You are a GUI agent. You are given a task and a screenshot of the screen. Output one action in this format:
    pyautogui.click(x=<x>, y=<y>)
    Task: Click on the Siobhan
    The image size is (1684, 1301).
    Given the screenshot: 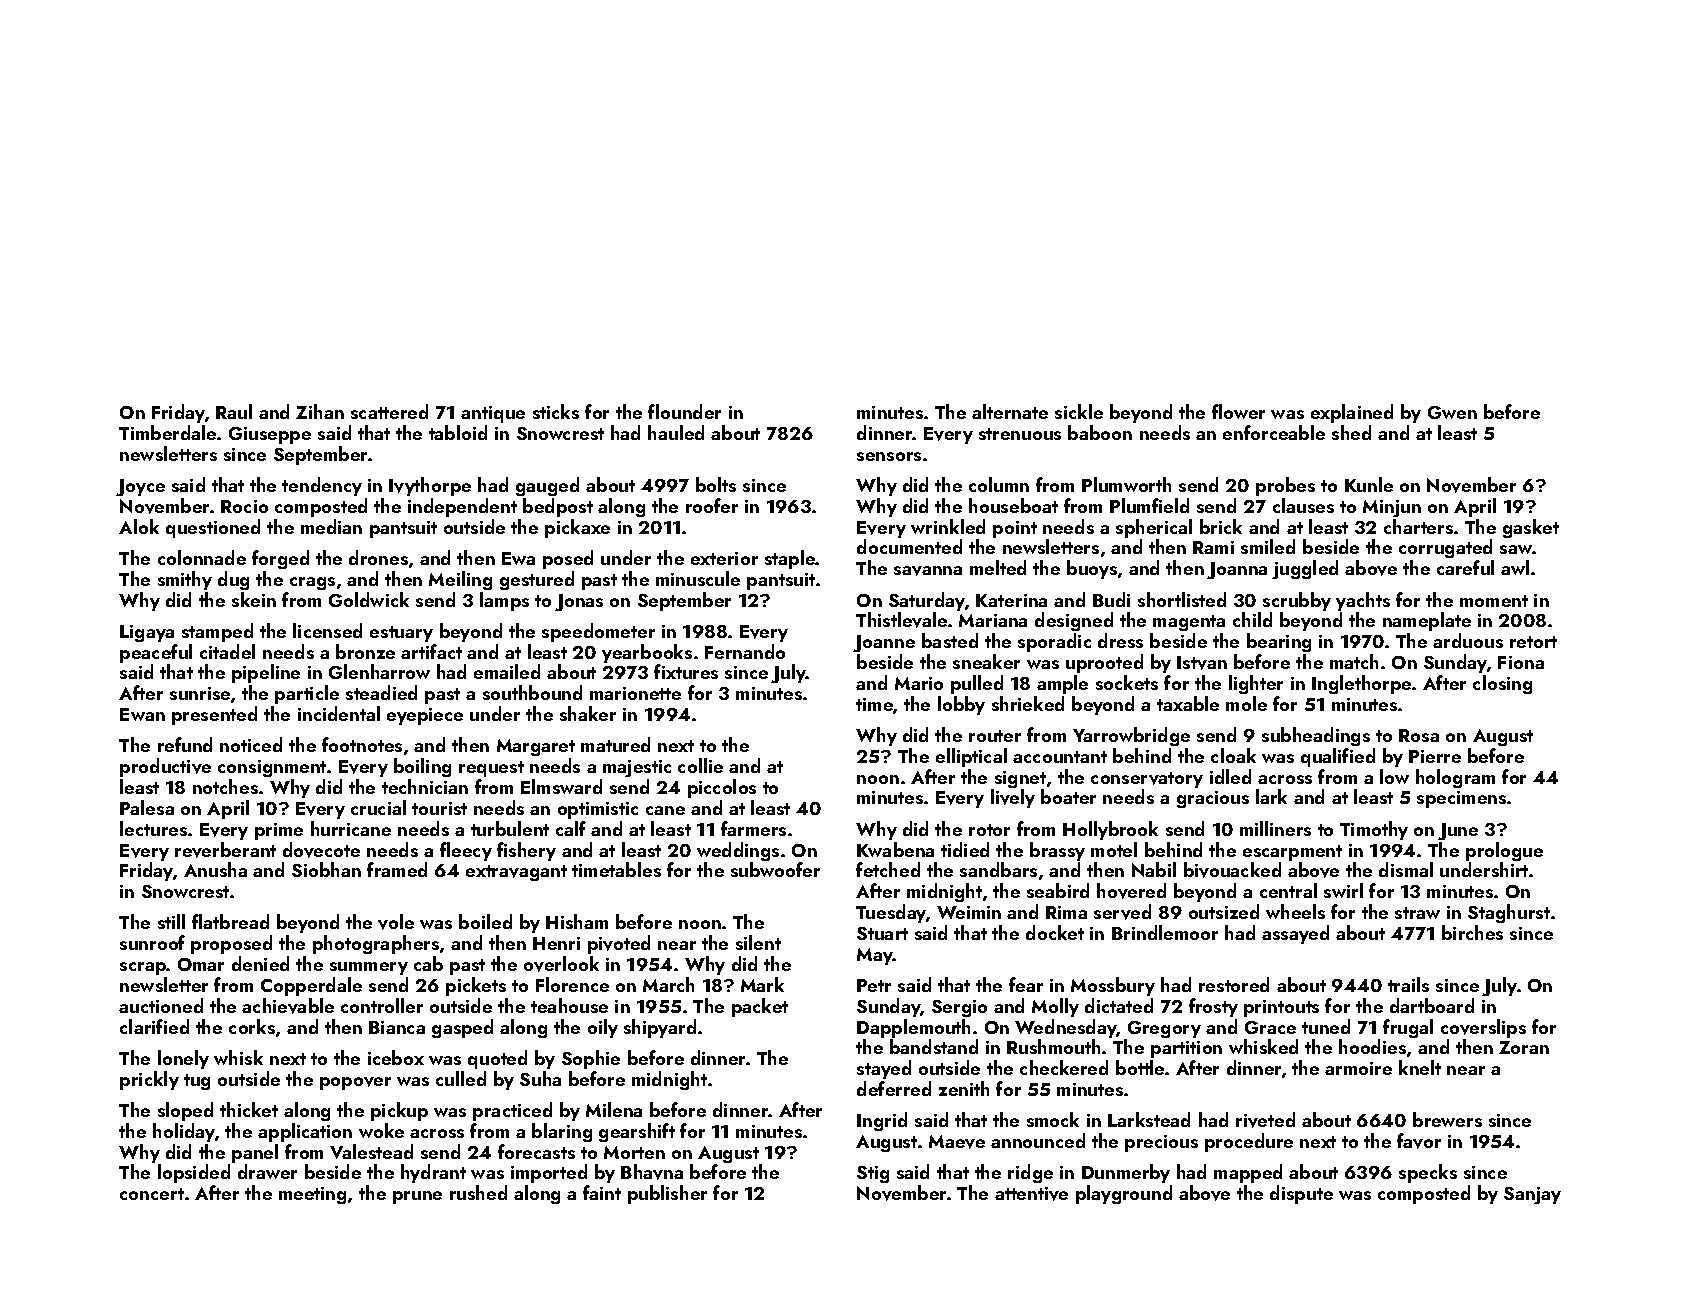 What is the action you would take?
    pyautogui.click(x=326, y=869)
